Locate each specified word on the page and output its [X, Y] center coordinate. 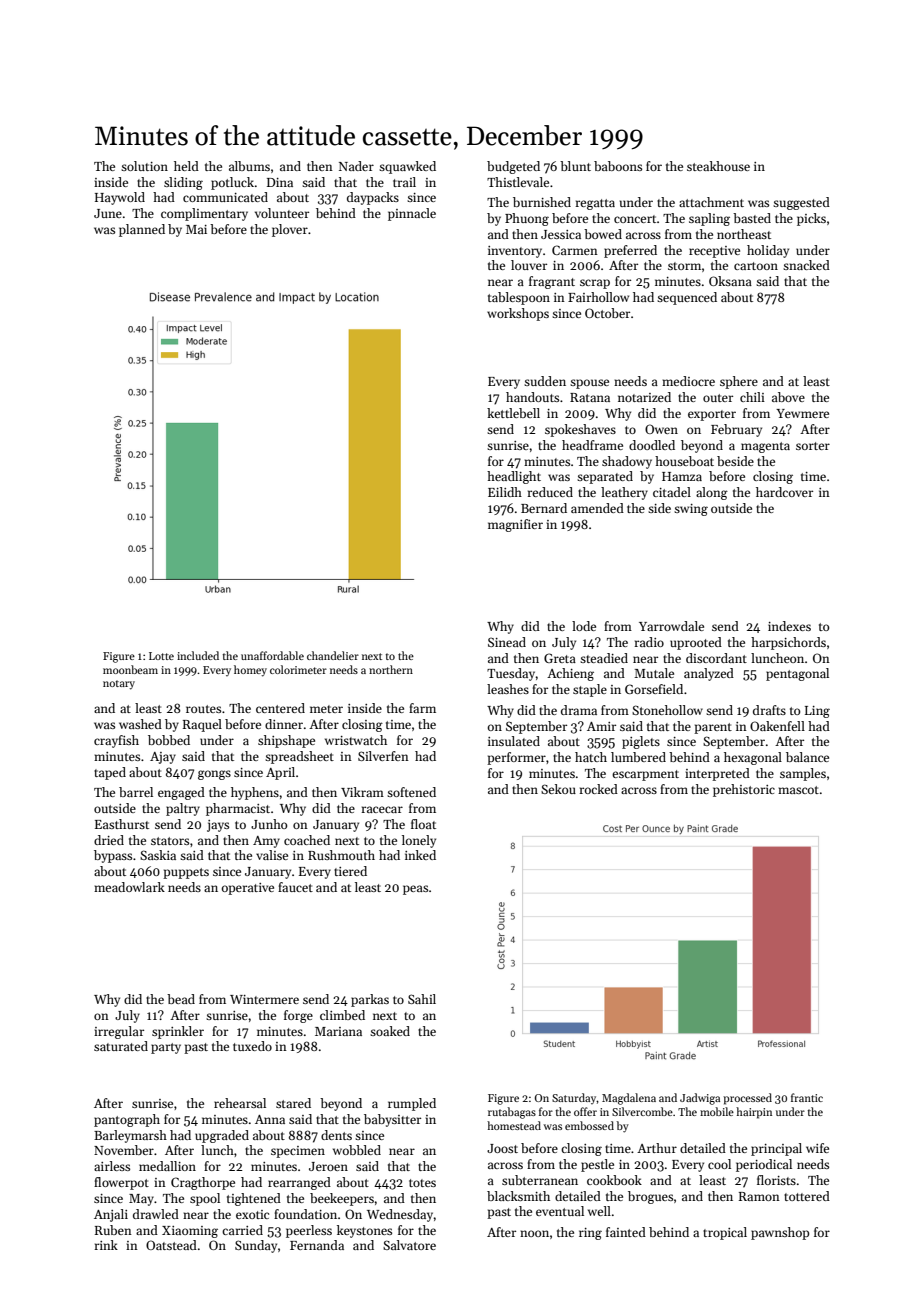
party [166, 1048]
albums [249, 166]
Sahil [422, 999]
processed [747, 1099]
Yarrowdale [671, 626]
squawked [407, 167]
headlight [514, 477]
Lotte [161, 656]
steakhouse [718, 166]
